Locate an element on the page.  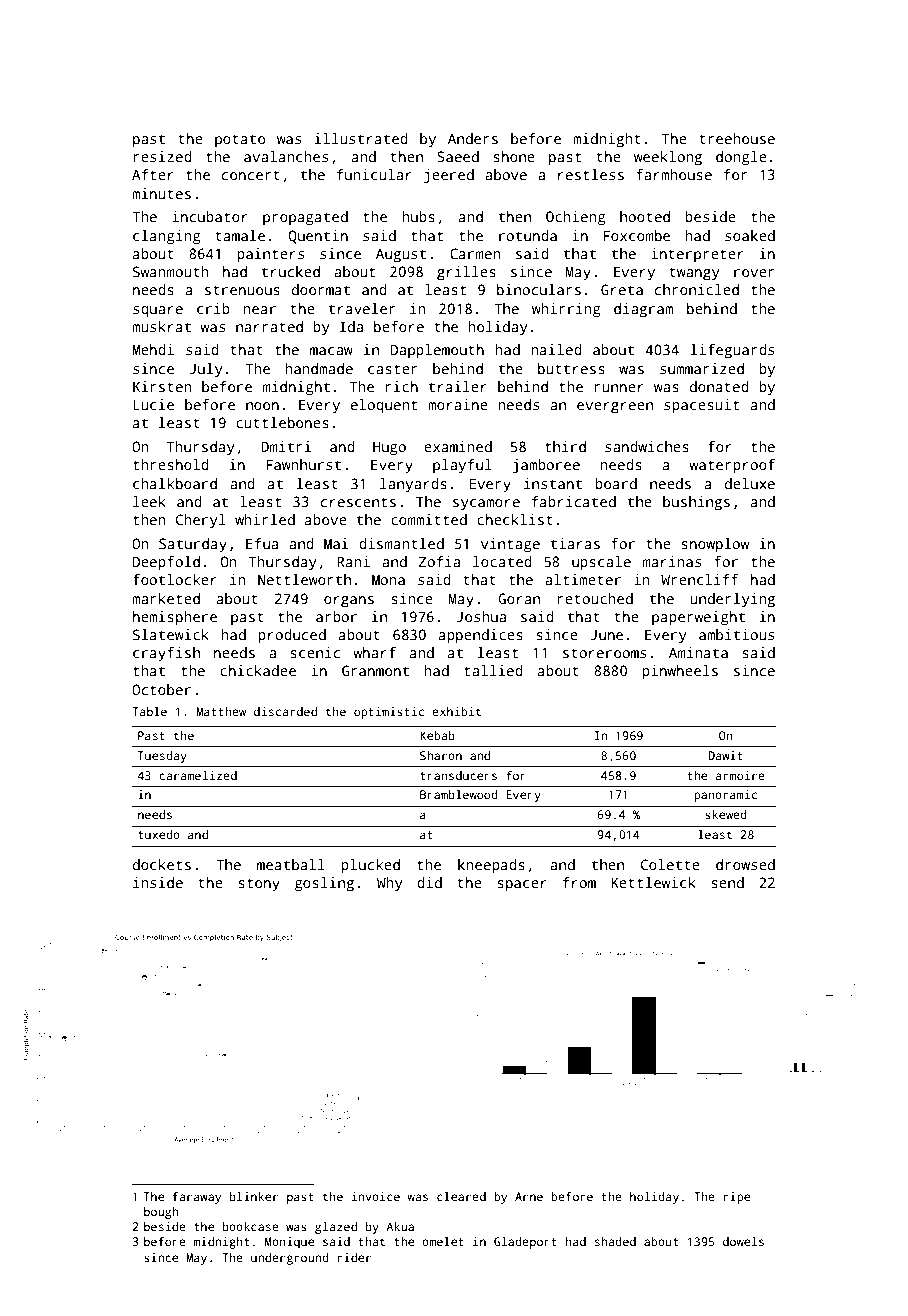
donated is located at coordinates (719, 386).
